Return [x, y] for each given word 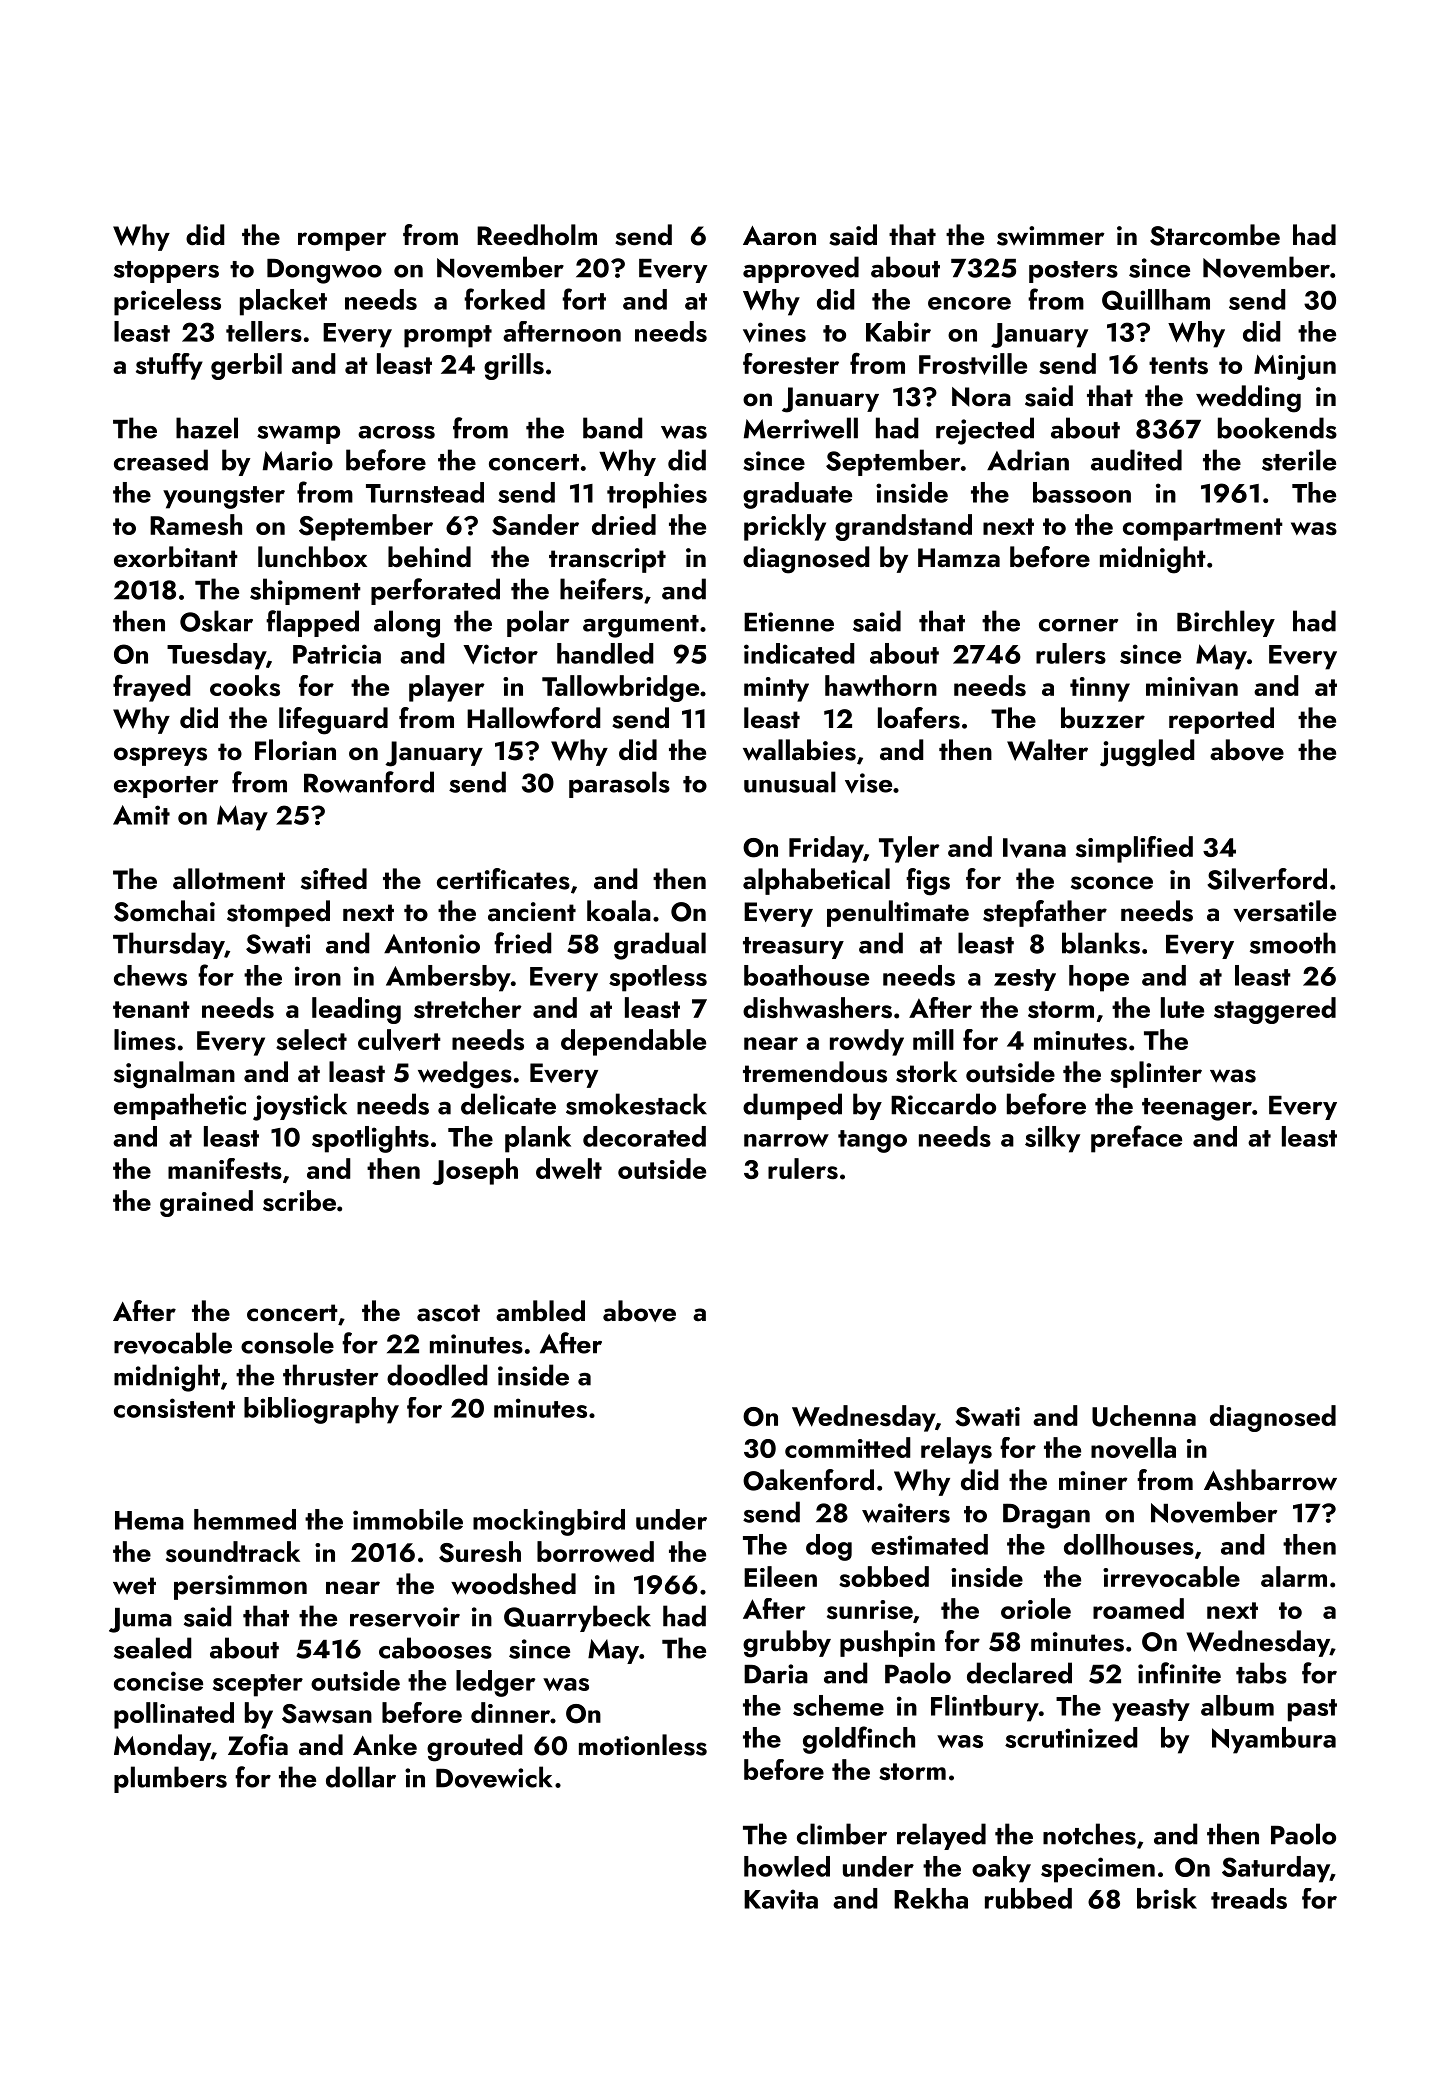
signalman [174, 1075]
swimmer [1051, 236]
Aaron [779, 236]
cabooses [435, 1648]
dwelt [569, 1168]
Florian [295, 750]
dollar [361, 1777]
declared [1019, 1673]
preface [1136, 1139]
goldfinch [859, 1740]
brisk [1167, 1898]
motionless [643, 1745]
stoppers [166, 272]
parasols [619, 784]
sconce [1112, 883]
